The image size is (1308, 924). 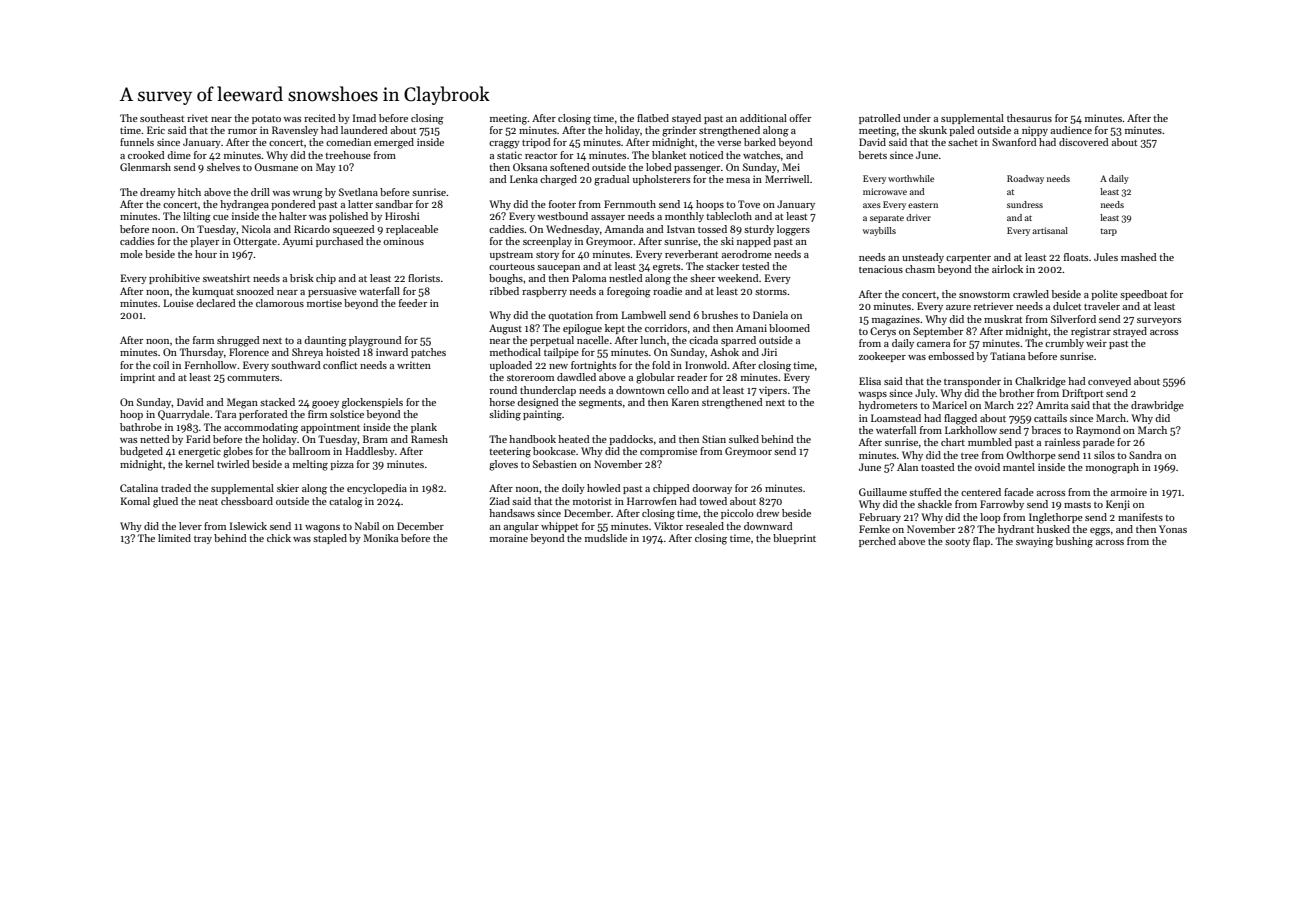 What do you see at coordinates (652, 501) in the screenshot?
I see `Harrowfen` at bounding box center [652, 501].
